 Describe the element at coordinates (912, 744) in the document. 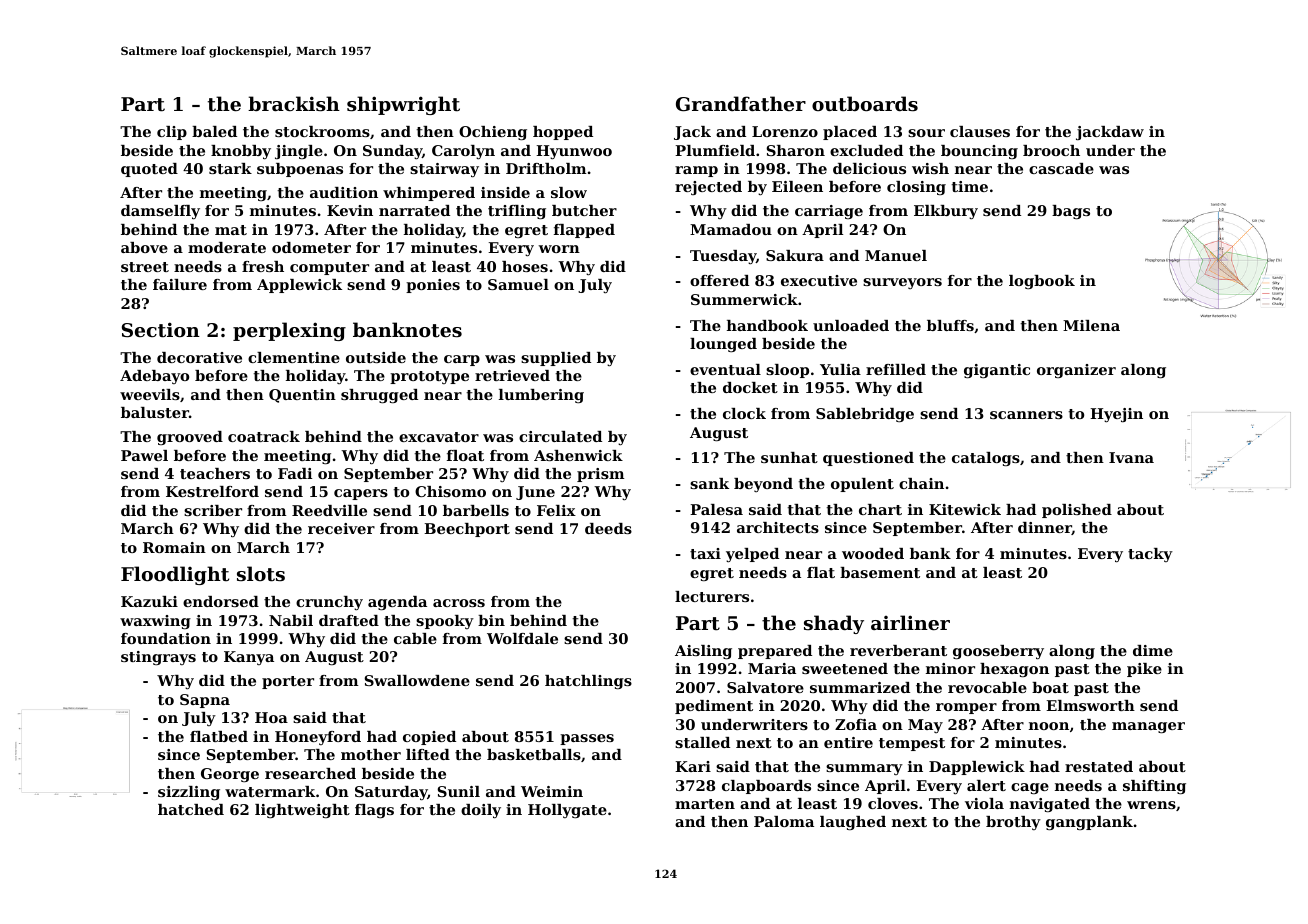

I see `tempest` at that location.
